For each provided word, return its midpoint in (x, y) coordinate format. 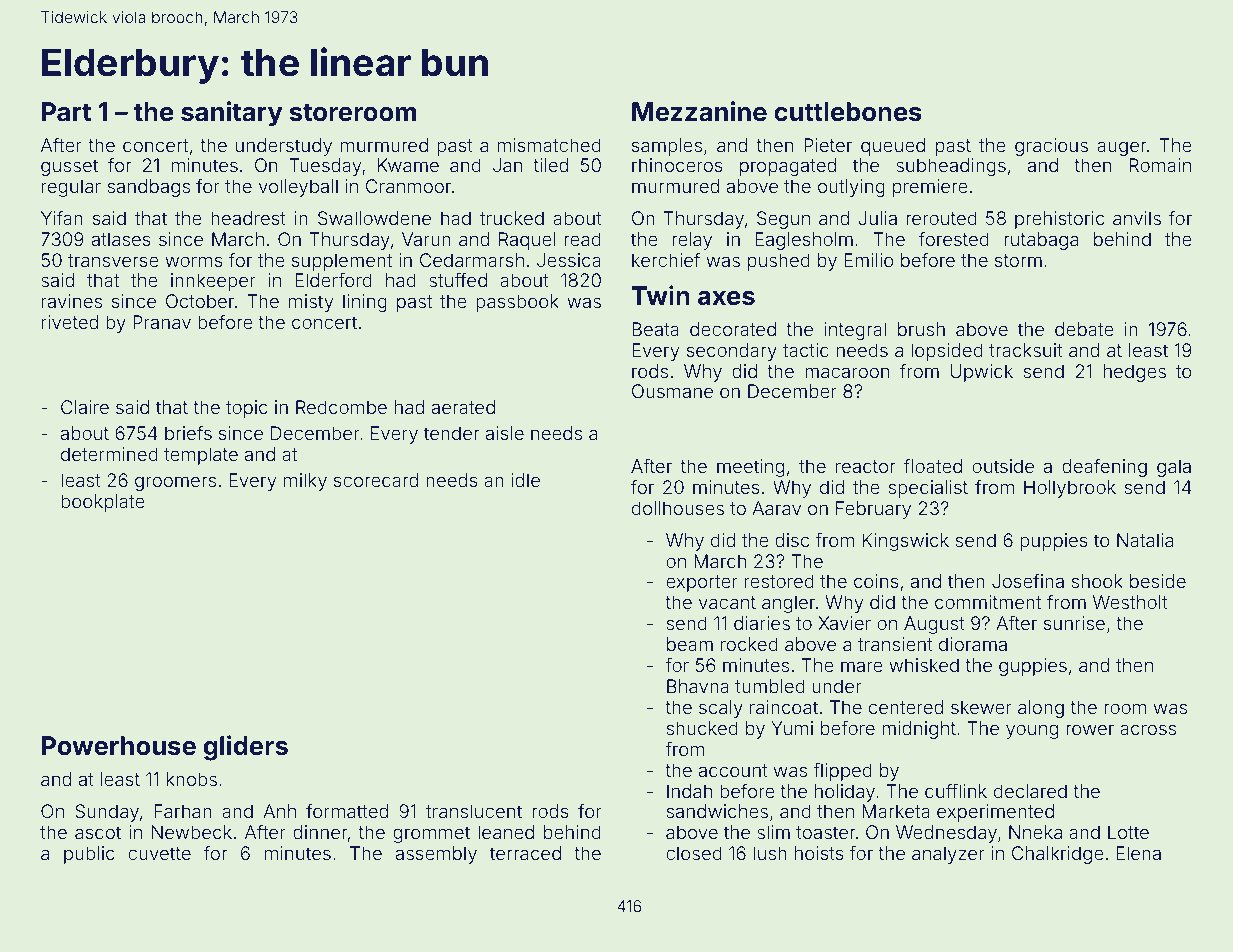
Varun (426, 239)
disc (792, 540)
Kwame (408, 165)
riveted (70, 322)
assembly (436, 855)
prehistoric (1059, 220)
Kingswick (905, 542)
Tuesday (325, 167)
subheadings (951, 167)
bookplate (103, 503)
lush (770, 853)
